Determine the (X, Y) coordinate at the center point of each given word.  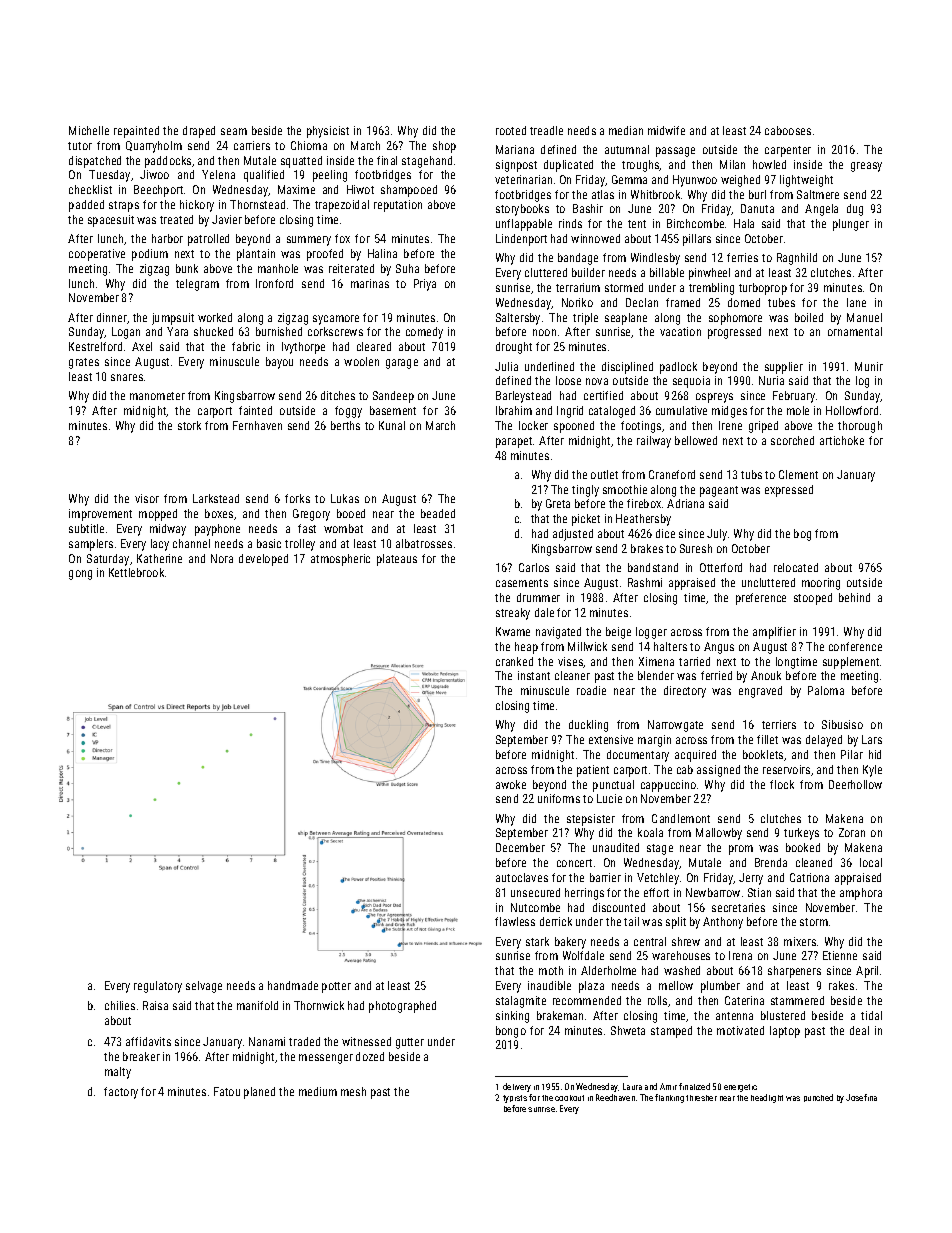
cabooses (788, 130)
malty (118, 1073)
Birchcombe (695, 223)
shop (444, 147)
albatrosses (424, 543)
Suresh (696, 548)
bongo (511, 1032)
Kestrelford (95, 346)
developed (263, 560)
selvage (204, 987)
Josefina (861, 1097)
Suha (407, 268)
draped (199, 132)
